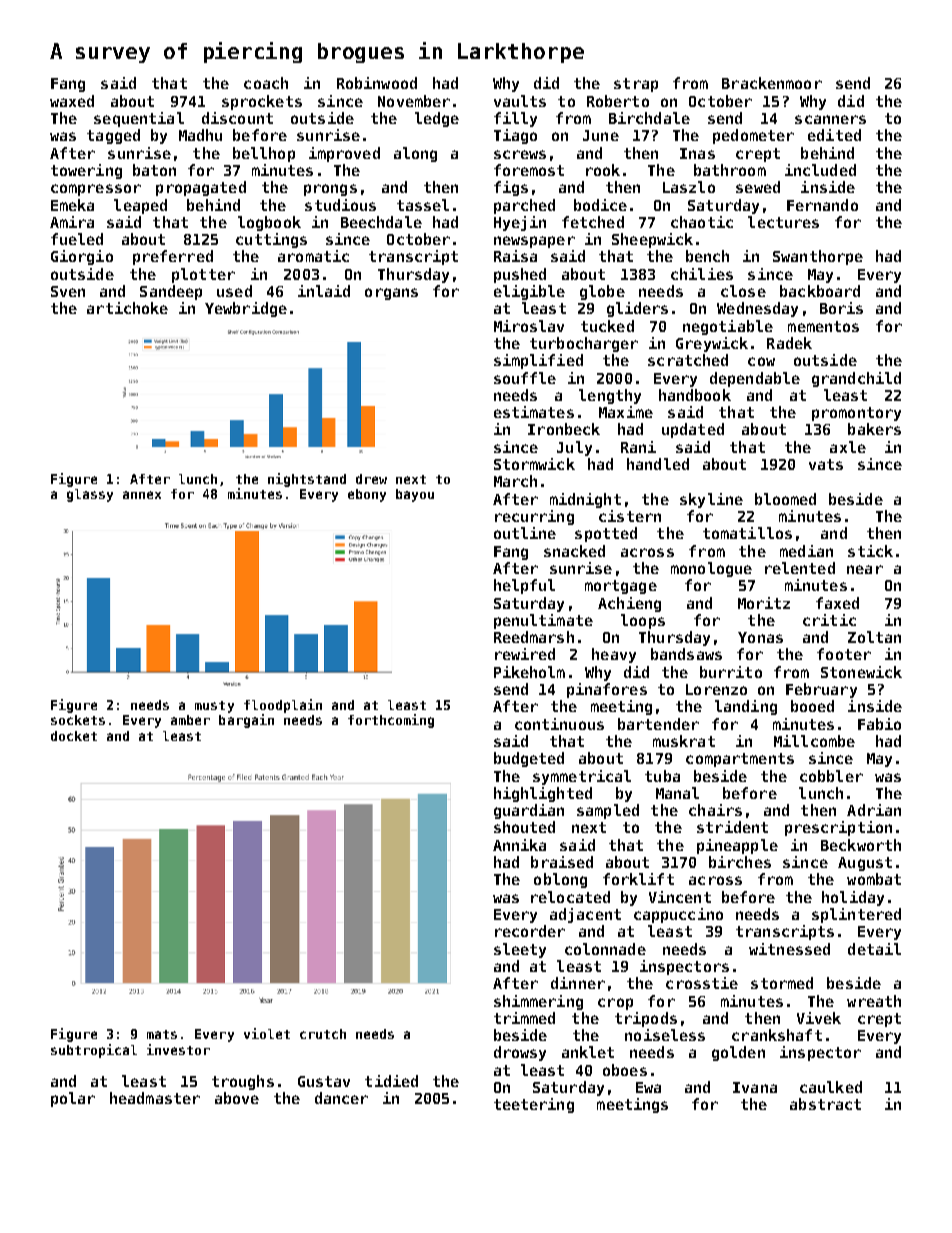  I want to click on violet, so click(267, 1033).
